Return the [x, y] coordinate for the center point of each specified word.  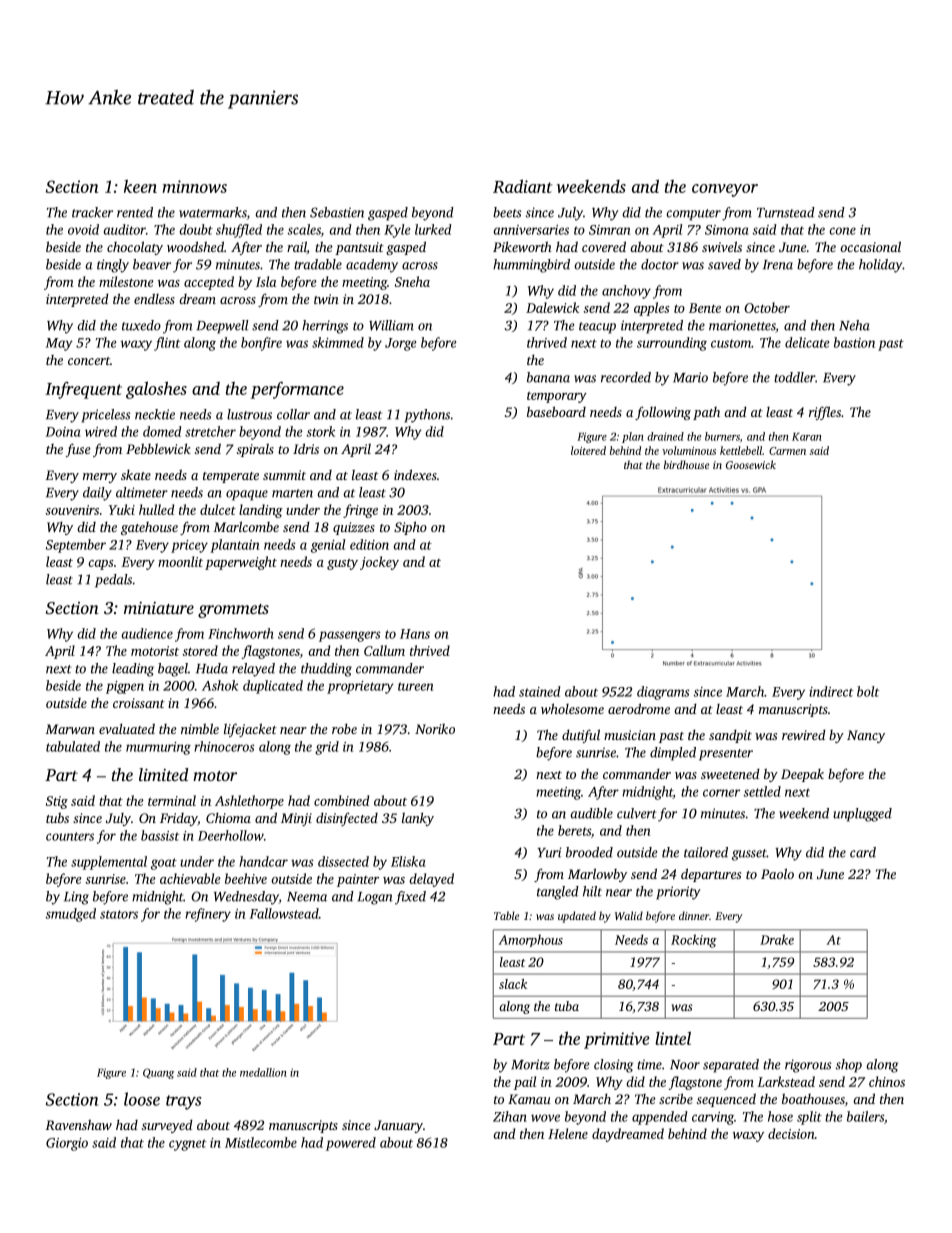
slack [513, 984]
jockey [379, 563]
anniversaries [531, 230]
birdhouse [686, 464]
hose [780, 1116]
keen [140, 186]
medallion [263, 1072]
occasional [870, 246]
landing [261, 511]
